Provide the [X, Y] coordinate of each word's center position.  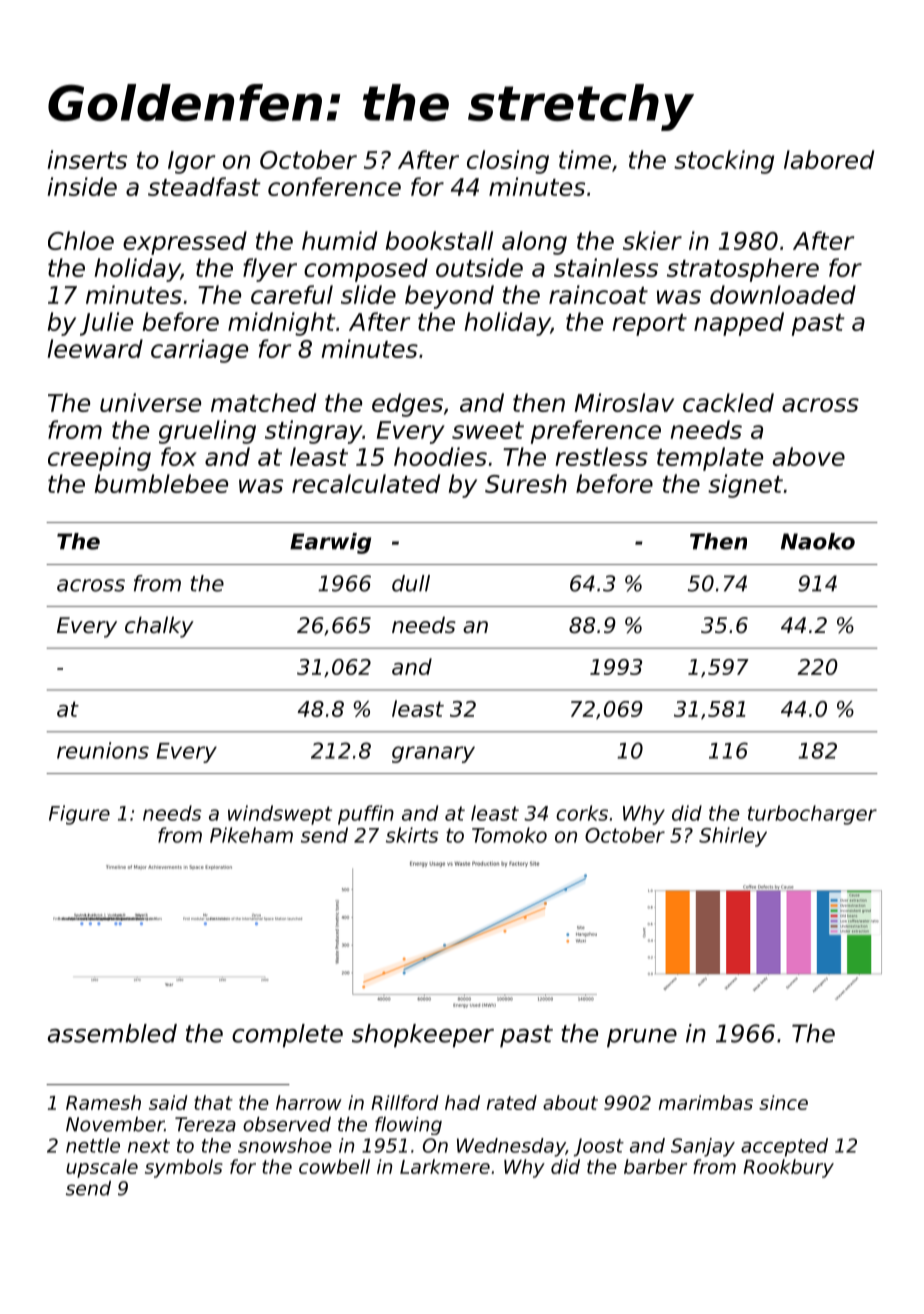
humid [339, 240]
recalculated [366, 483]
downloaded [783, 294]
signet [745, 486]
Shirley [733, 837]
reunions [103, 750]
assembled [112, 1033]
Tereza [205, 1124]
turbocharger [812, 815]
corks [582, 813]
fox [179, 456]
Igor [191, 162]
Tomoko [509, 835]
